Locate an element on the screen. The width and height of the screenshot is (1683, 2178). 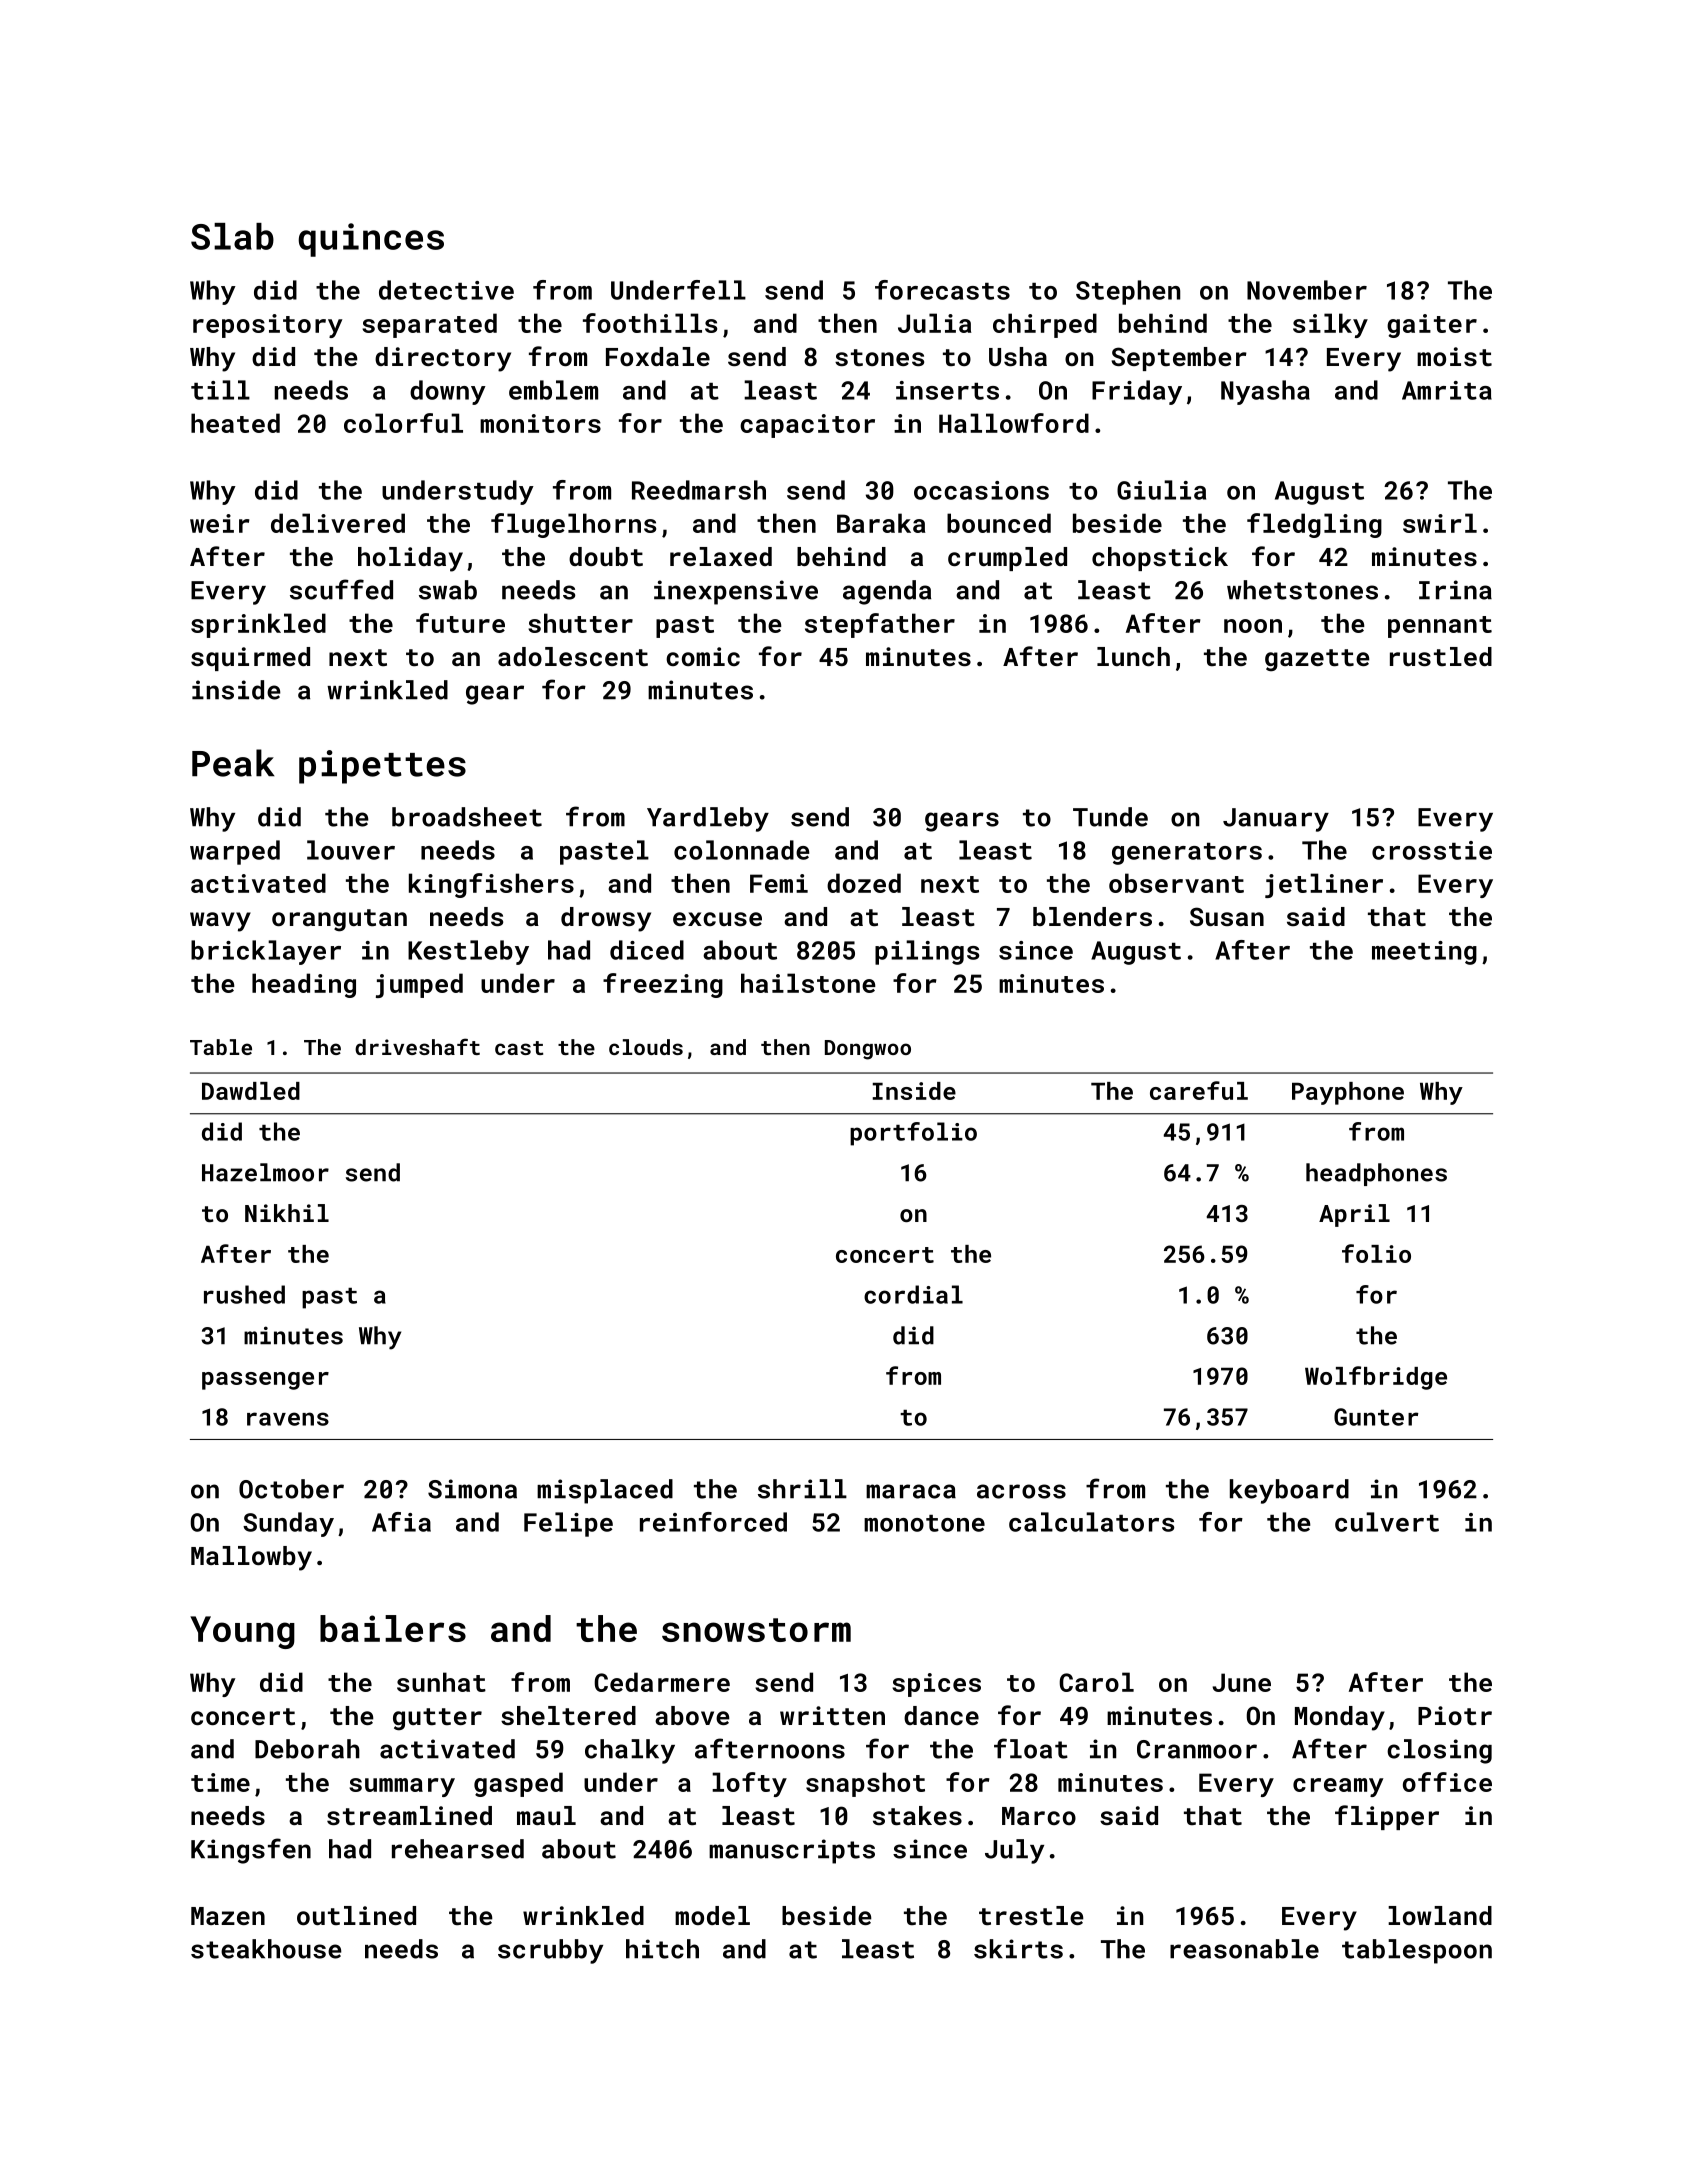
passenger is located at coordinates (265, 1381).
